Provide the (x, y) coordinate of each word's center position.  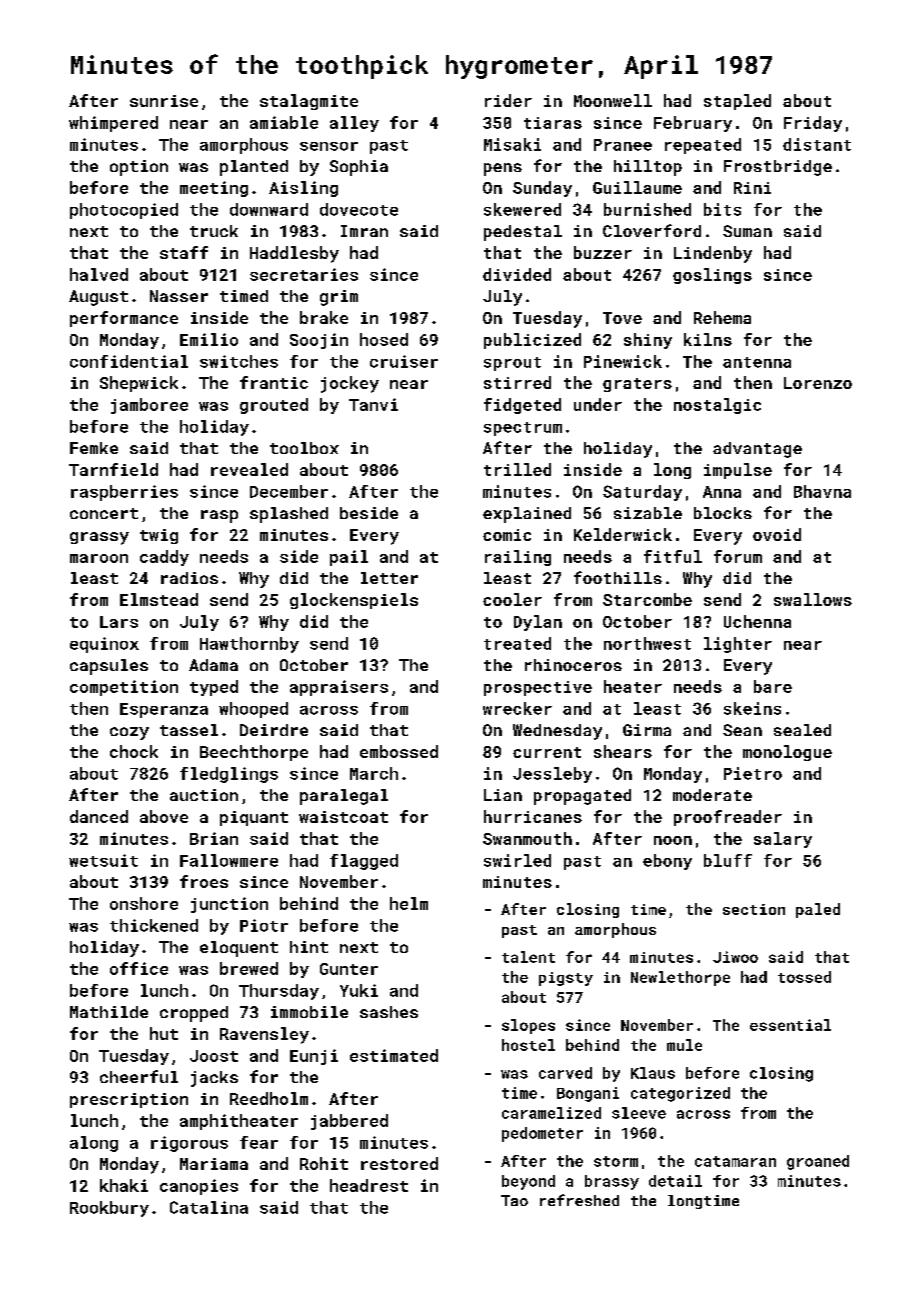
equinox (104, 645)
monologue (787, 753)
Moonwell (613, 100)
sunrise (164, 101)
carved (565, 1073)
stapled (737, 102)
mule (684, 1045)
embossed (399, 751)
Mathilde (109, 1012)
